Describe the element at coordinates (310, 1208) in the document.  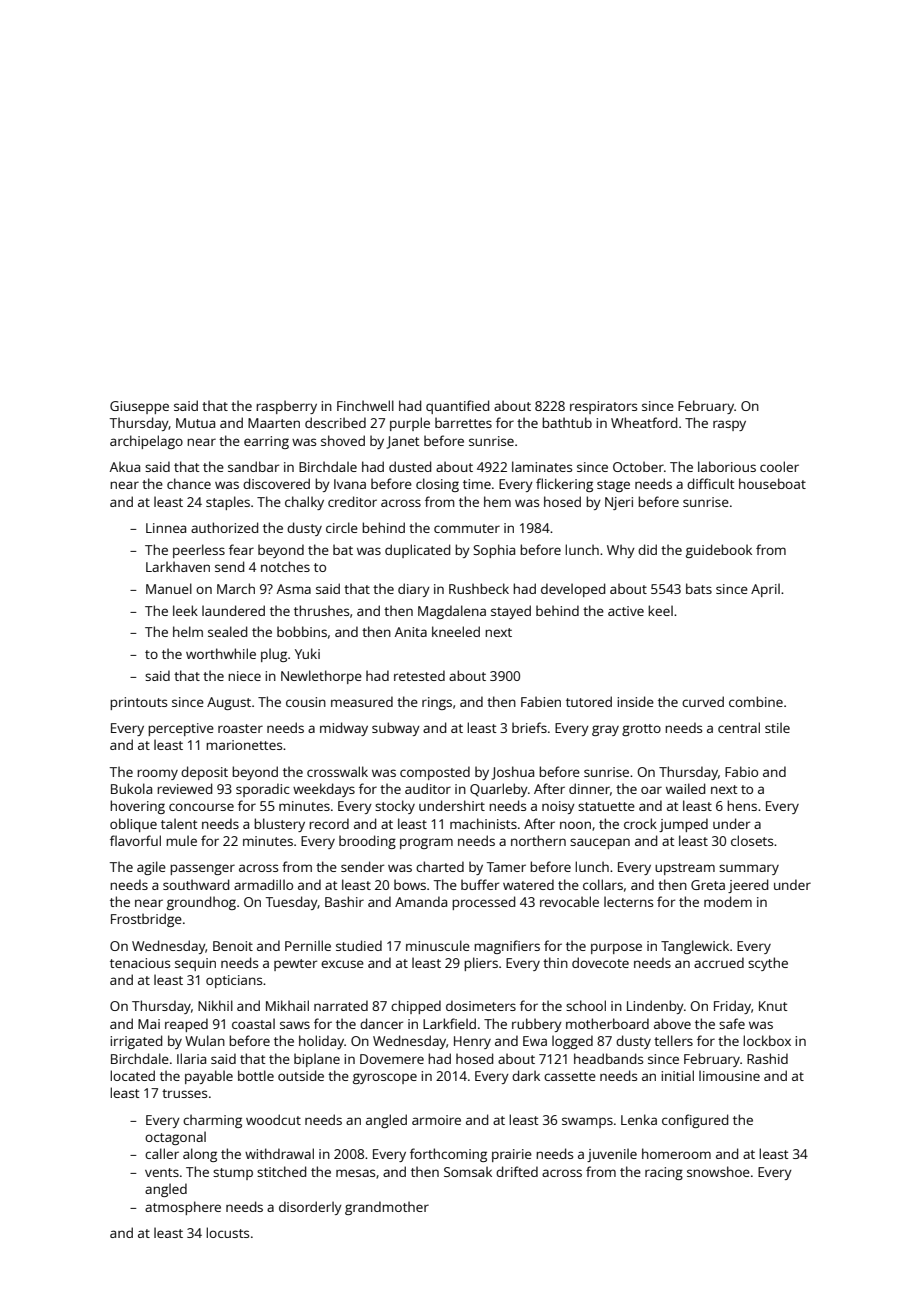
I see `disorderly` at that location.
